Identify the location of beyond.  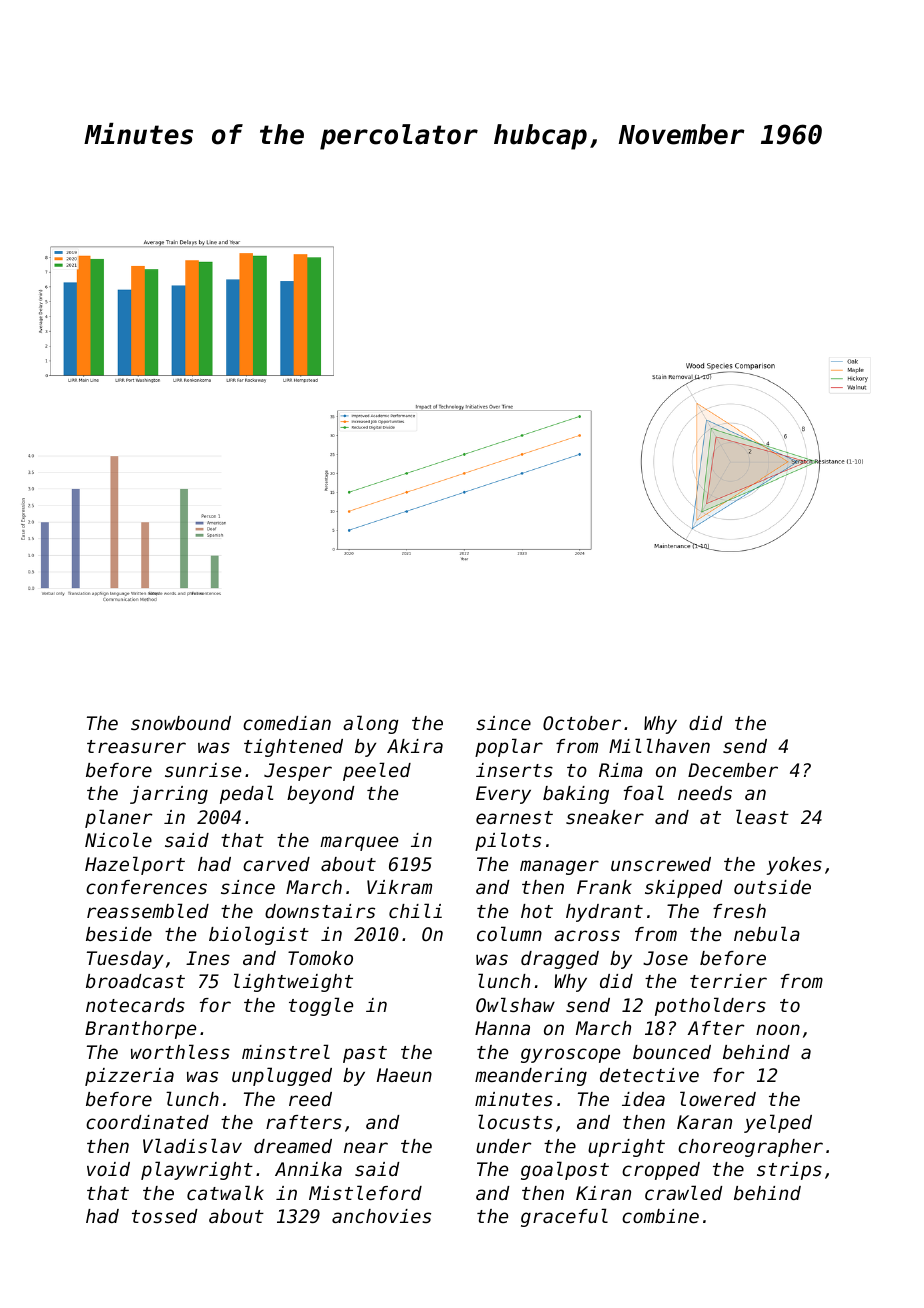
(321, 795).
